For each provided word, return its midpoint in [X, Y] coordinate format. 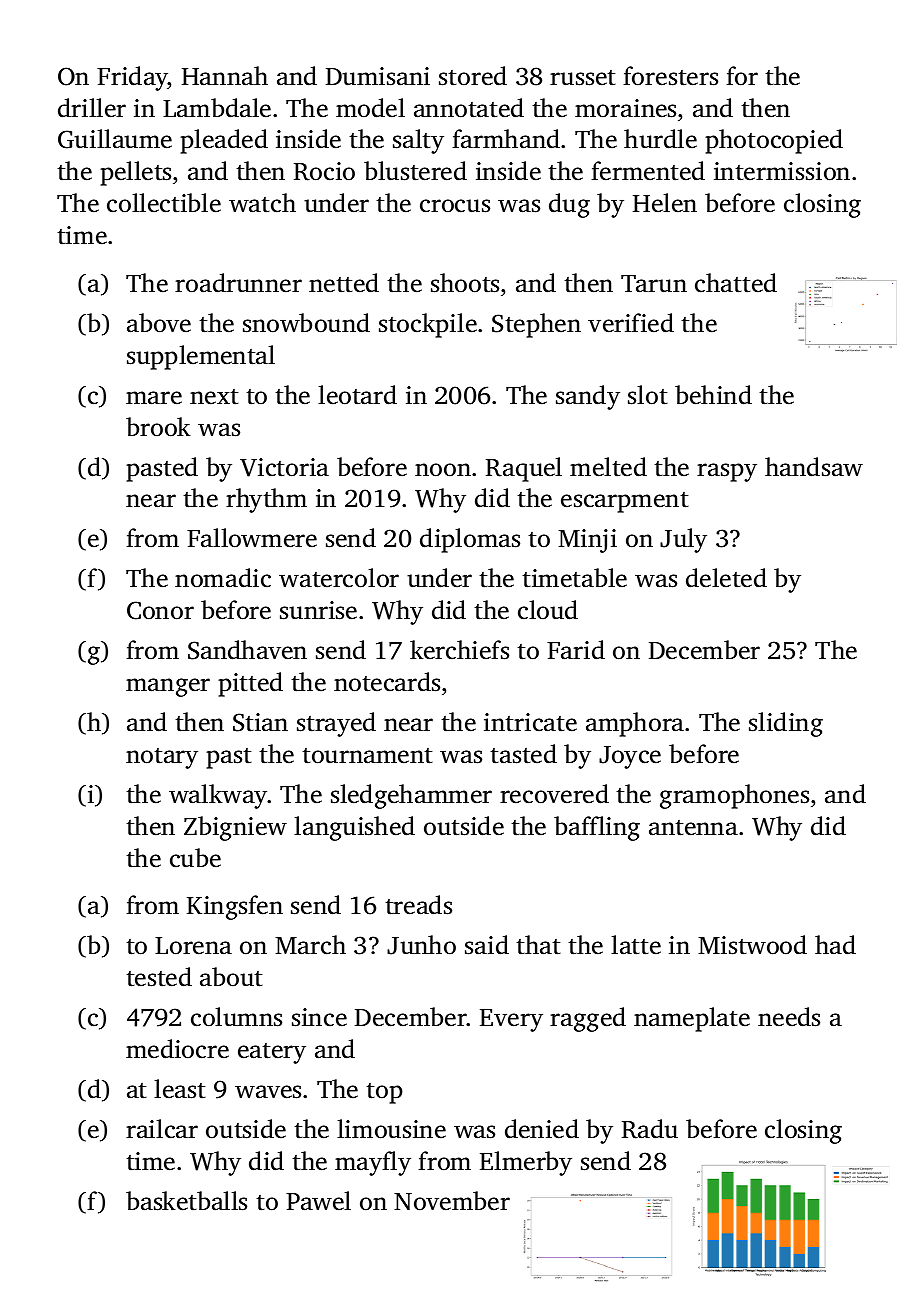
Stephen [536, 325]
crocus [455, 206]
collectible [164, 203]
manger [168, 687]
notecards [387, 682]
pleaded [224, 141]
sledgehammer [411, 796]
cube [195, 858]
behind [713, 395]
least [179, 1089]
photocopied [774, 141]
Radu [650, 1129]
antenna [693, 828]
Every [511, 1020]
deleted [726, 578]
